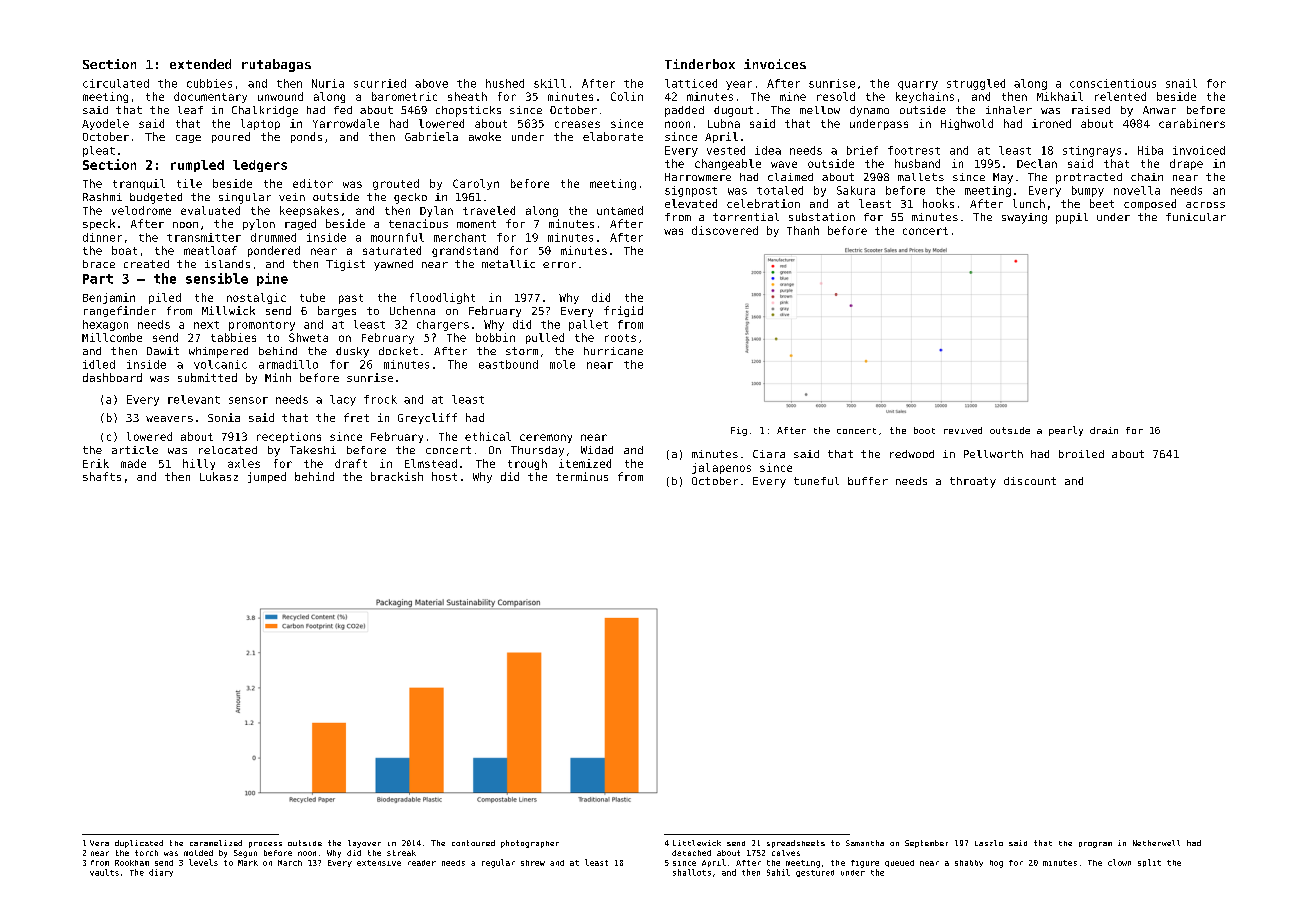  Describe the element at coordinates (393, 265) in the screenshot. I see `yawned` at that location.
